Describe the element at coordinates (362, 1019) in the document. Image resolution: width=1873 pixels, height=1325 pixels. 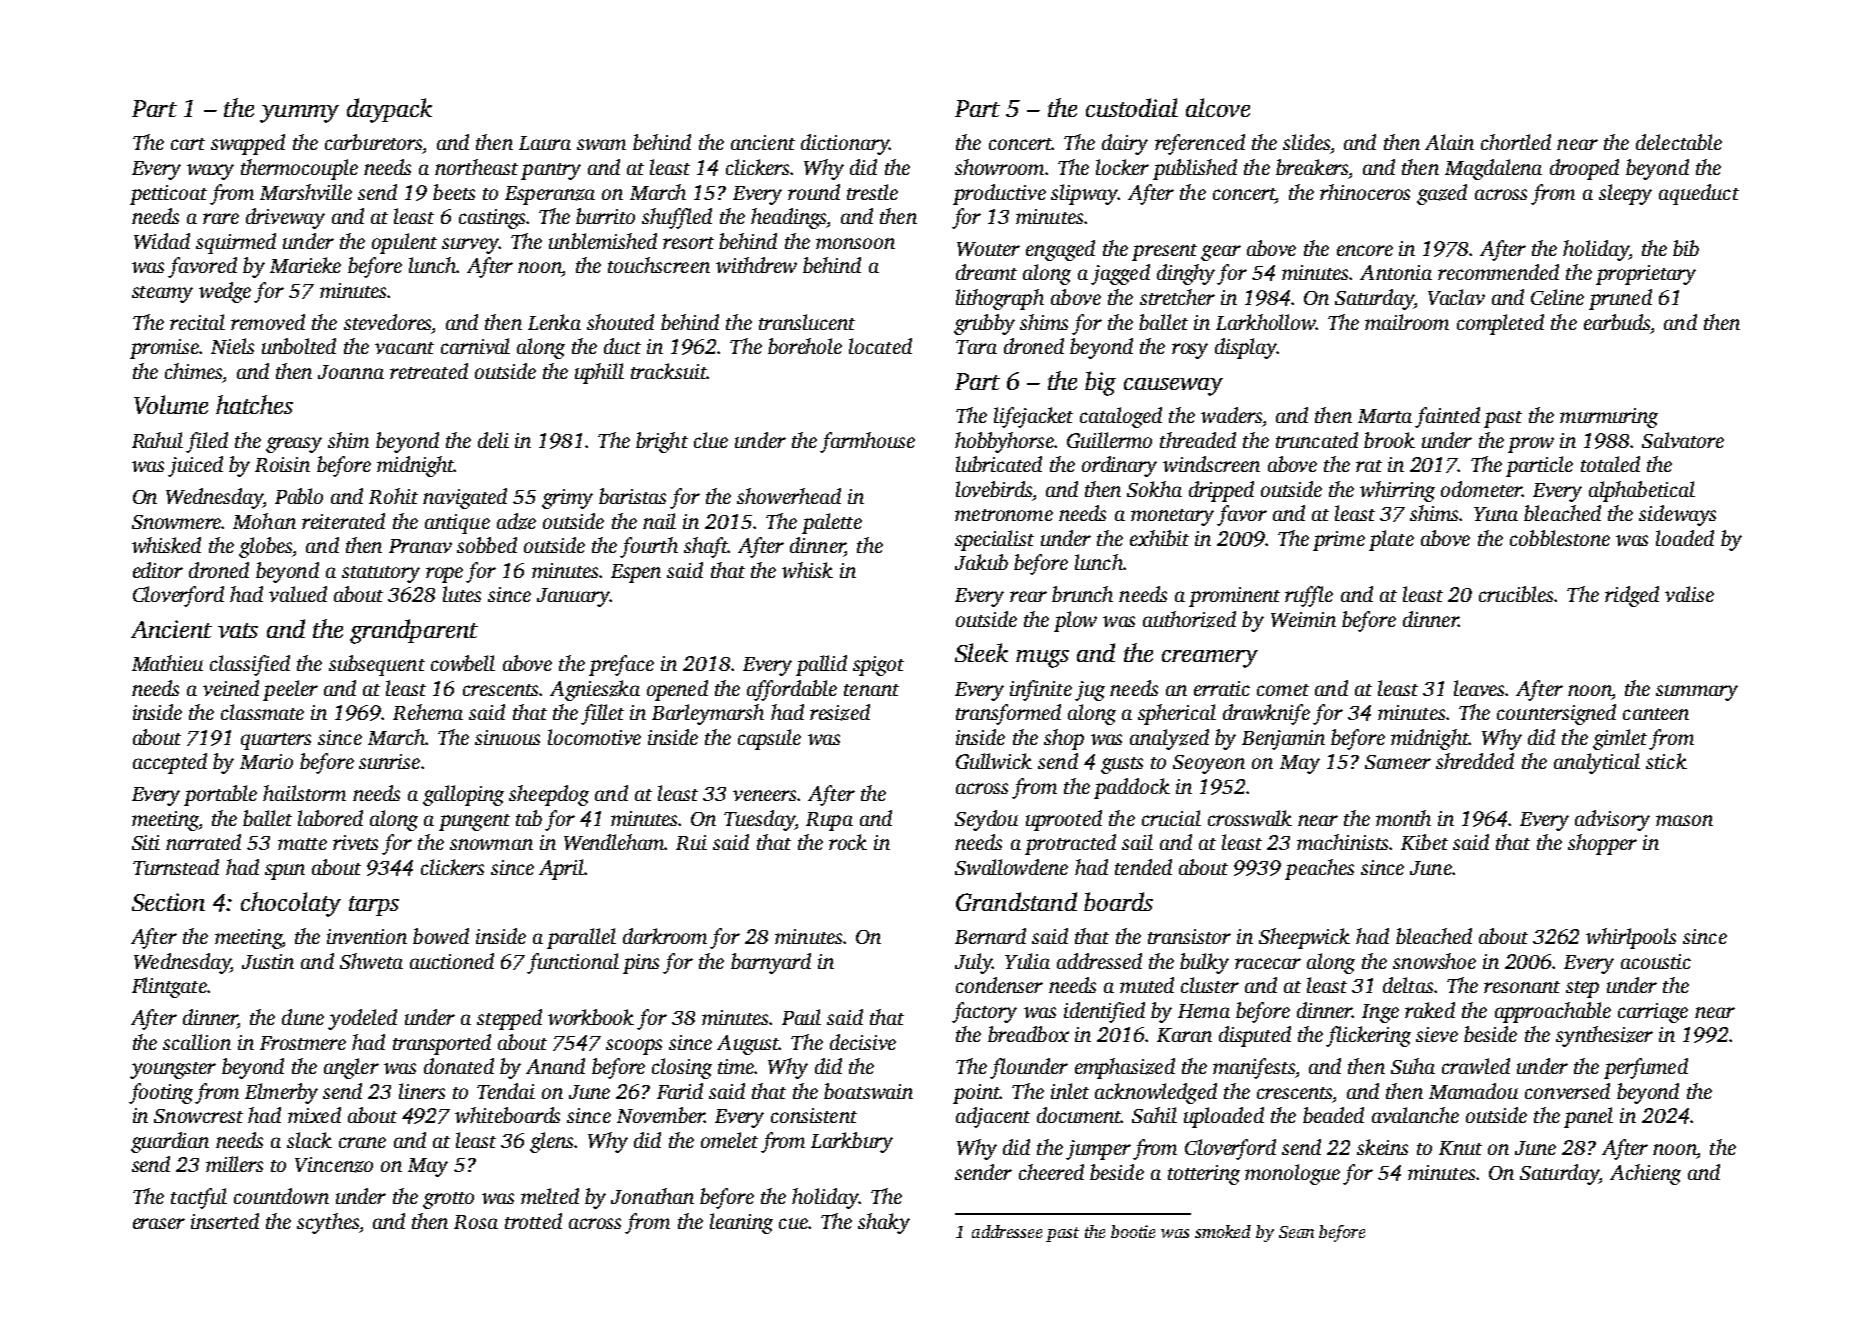
I see `yodeled` at that location.
